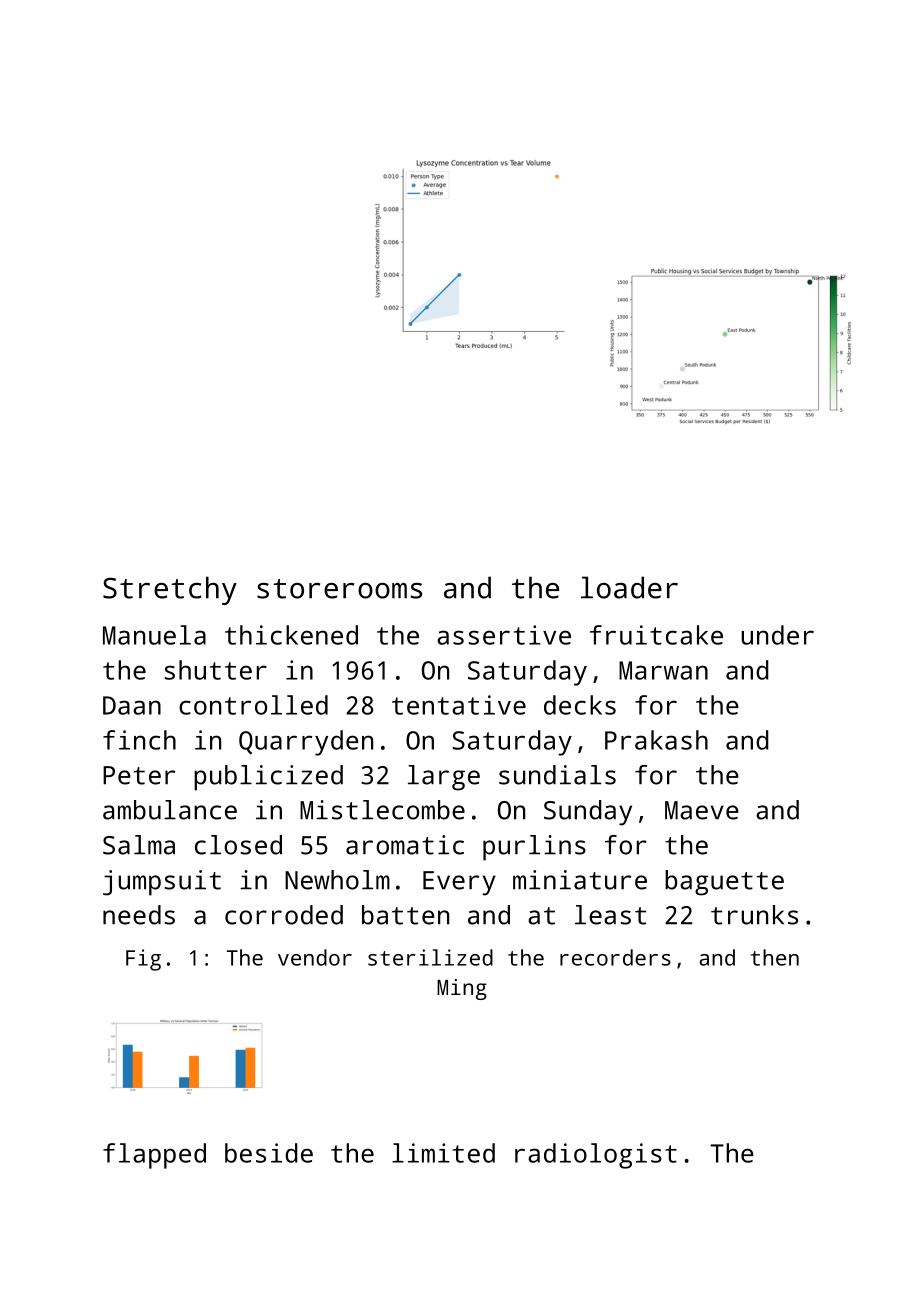 This image has height=1311, width=924. I want to click on needs, so click(139, 915).
